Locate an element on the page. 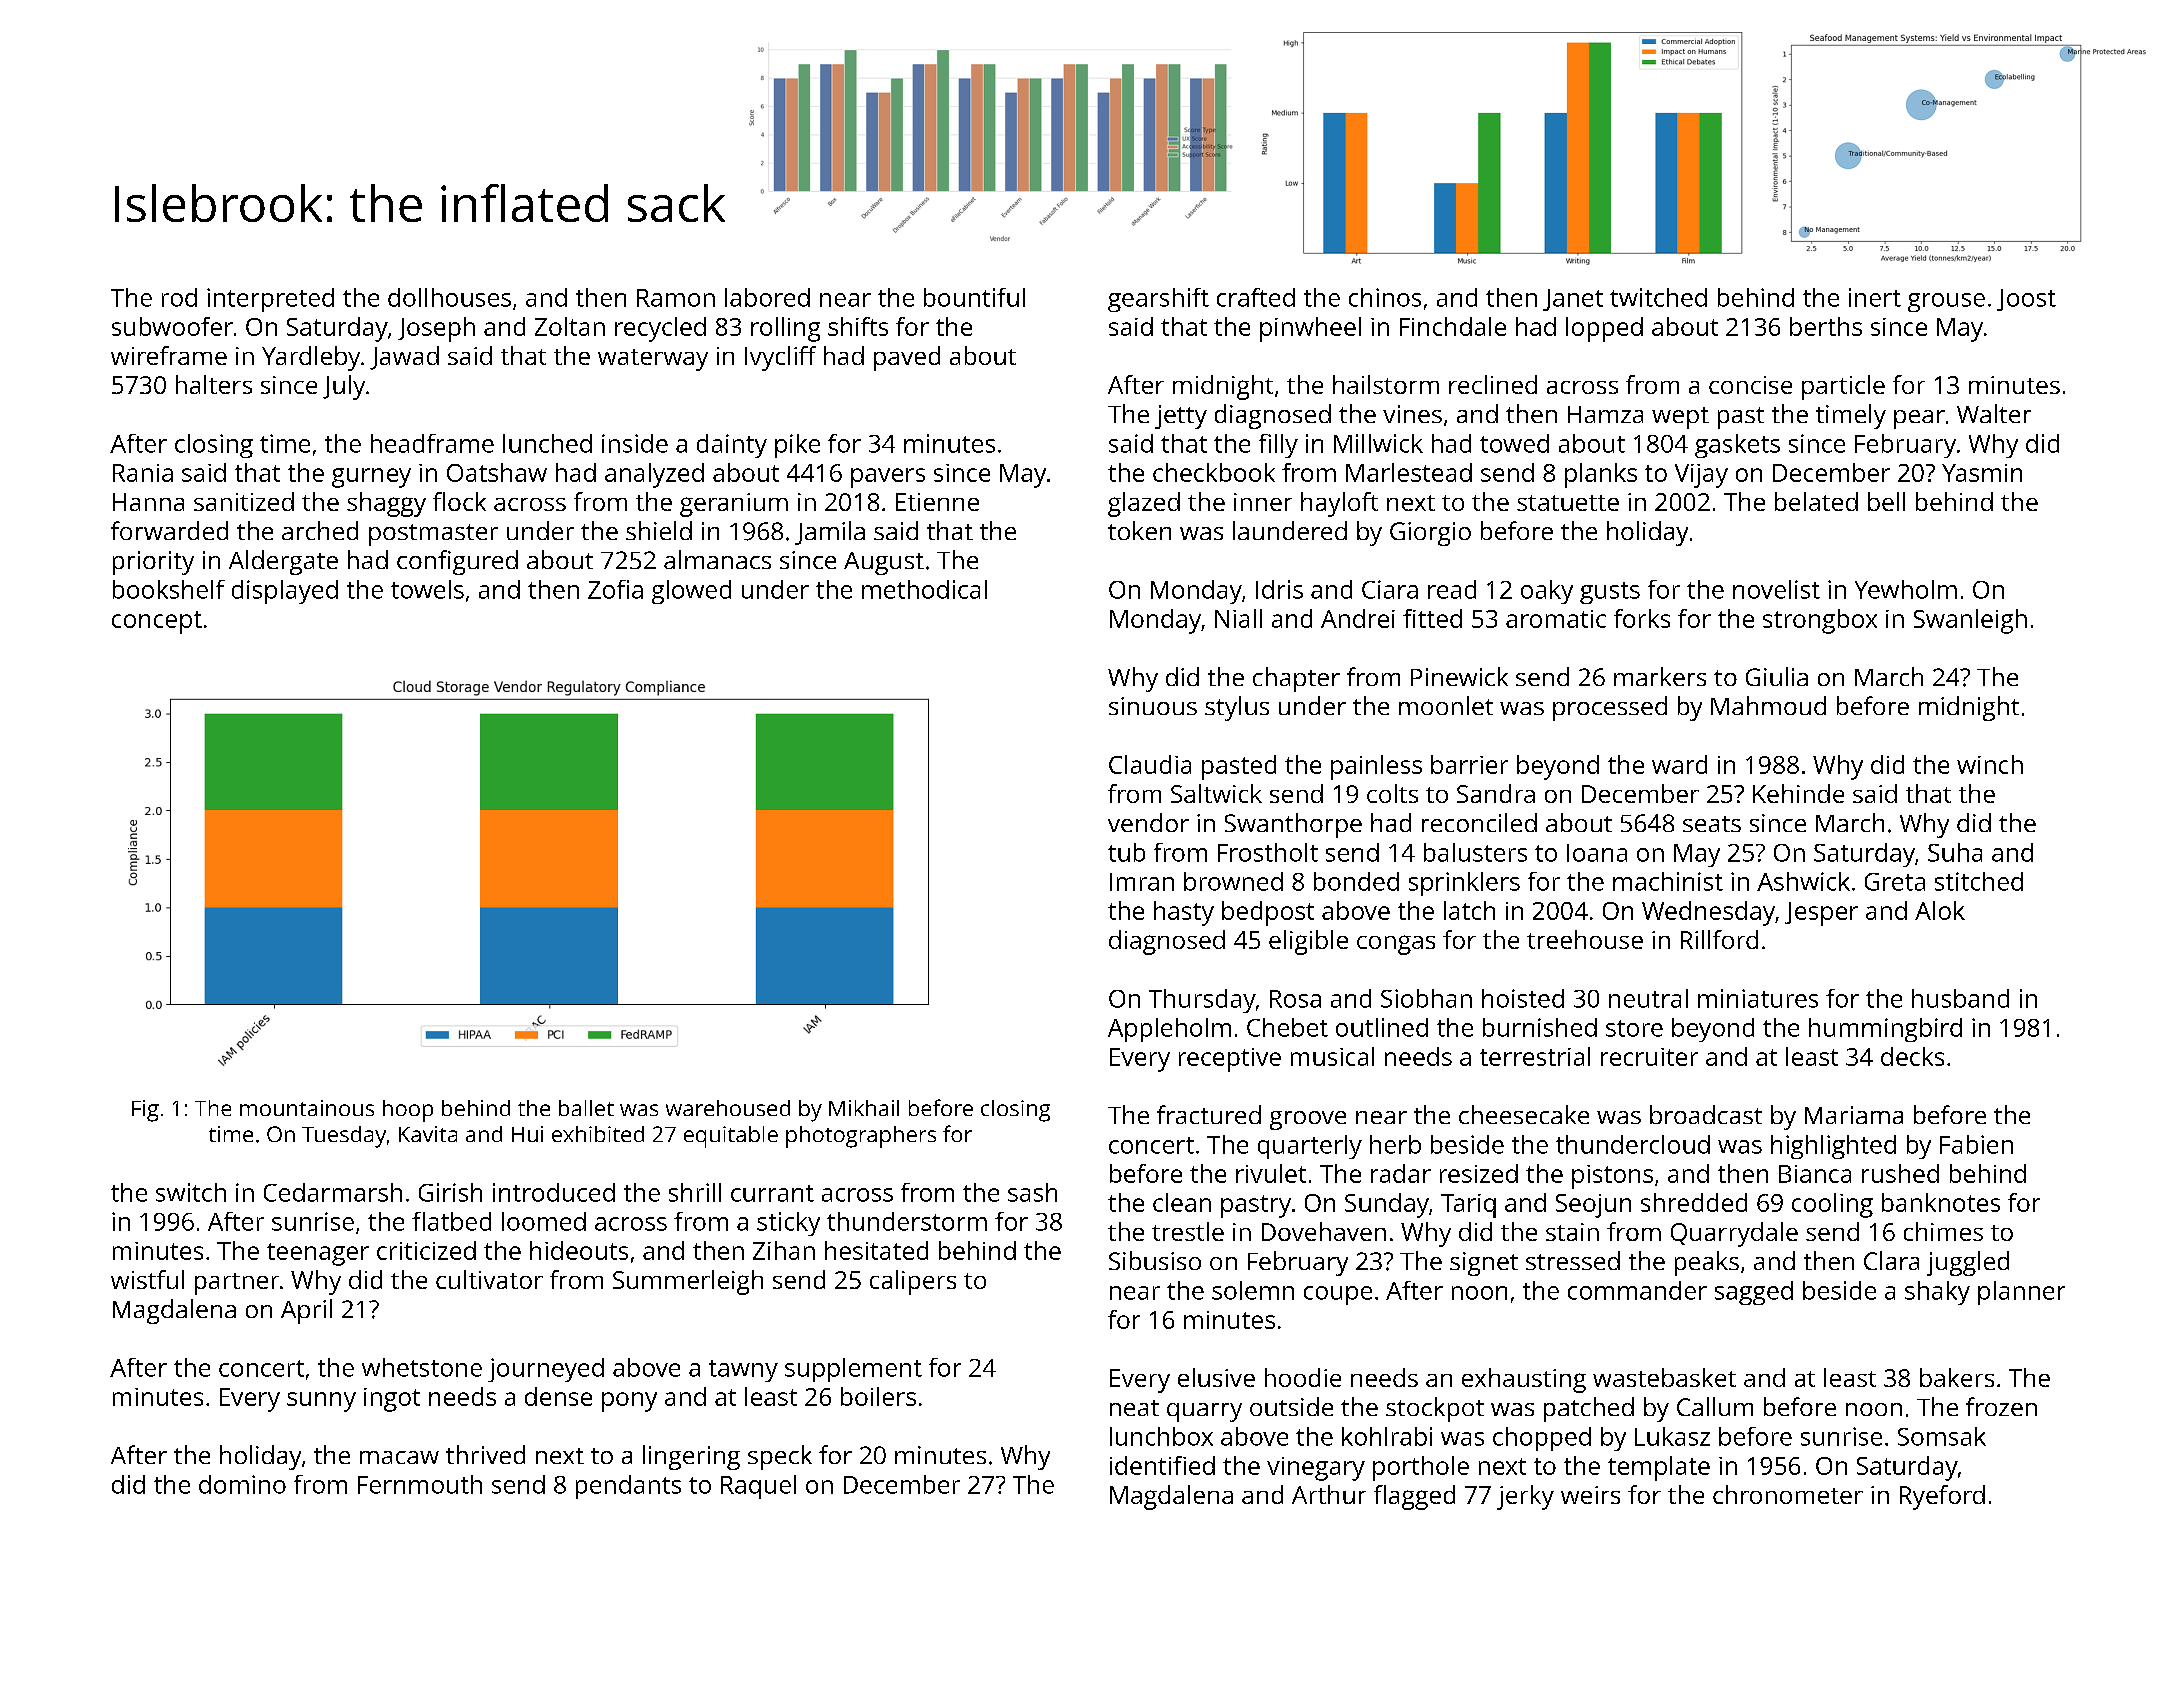  stylus is located at coordinates (1237, 708).
